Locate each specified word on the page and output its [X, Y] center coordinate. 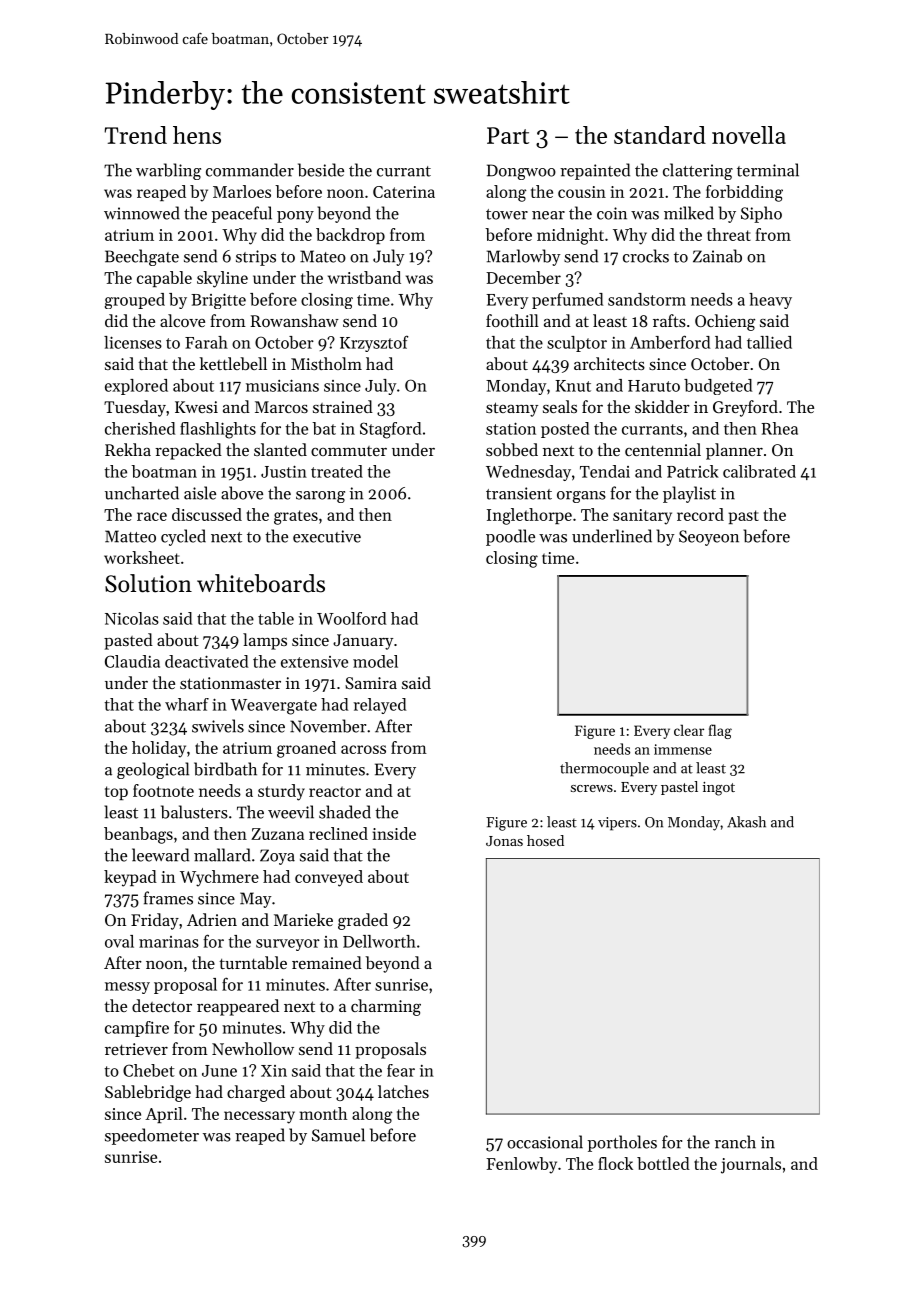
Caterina [404, 192]
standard [660, 135]
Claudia [132, 661]
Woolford [351, 618]
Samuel [338, 1135]
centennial [663, 449]
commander [250, 170]
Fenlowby [521, 1165]
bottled [663, 1163]
